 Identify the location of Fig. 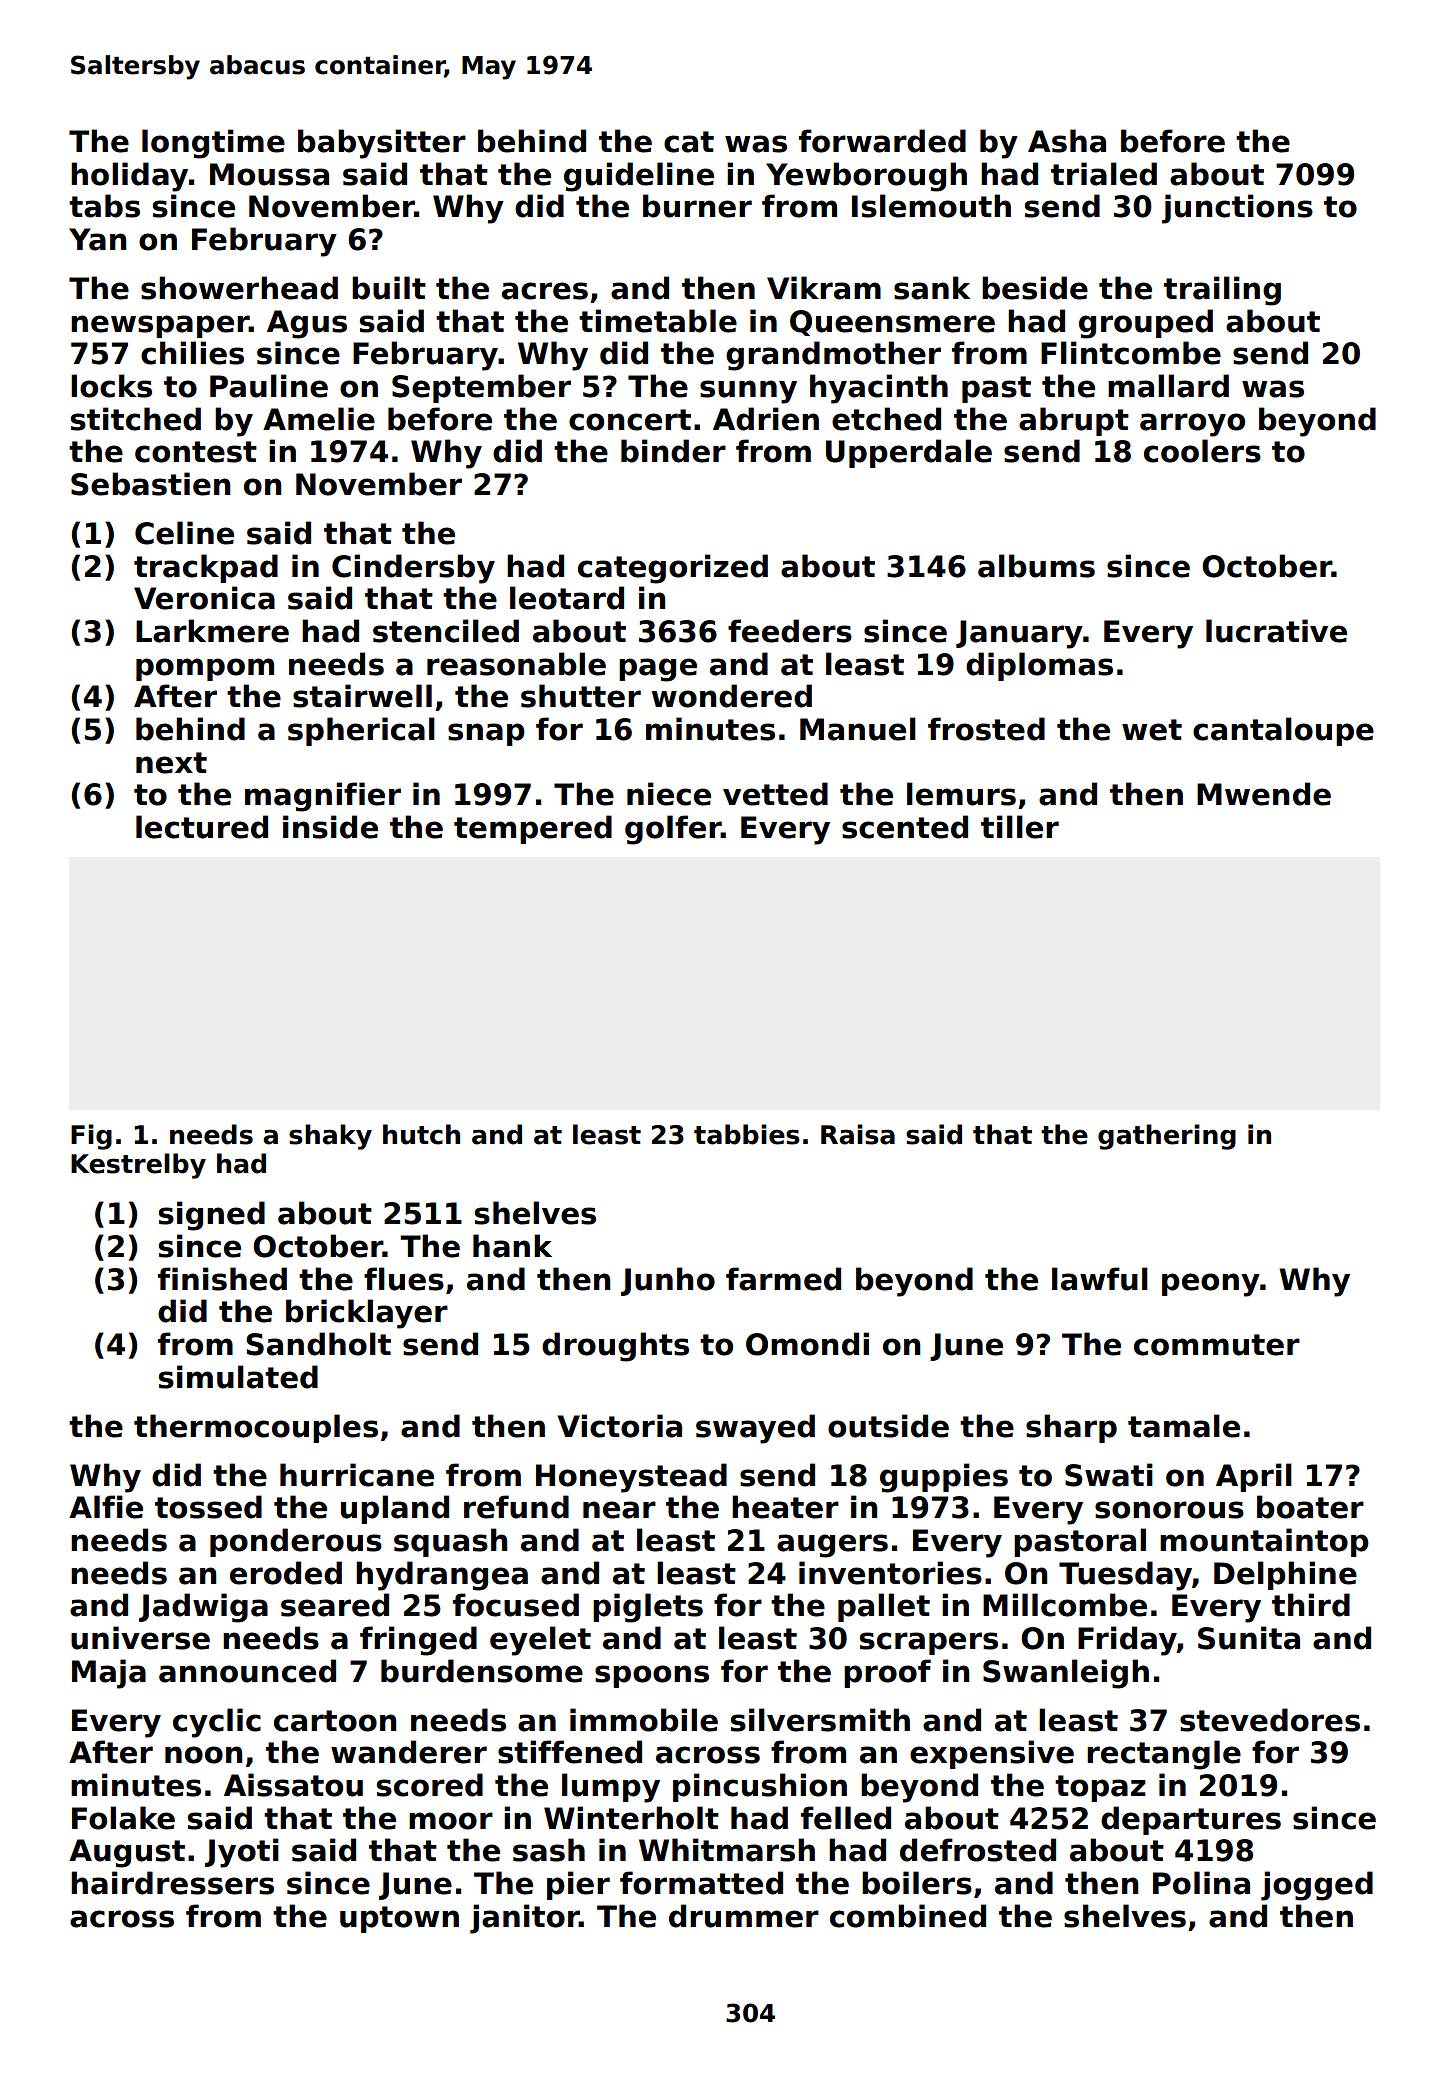
(91, 1137).
